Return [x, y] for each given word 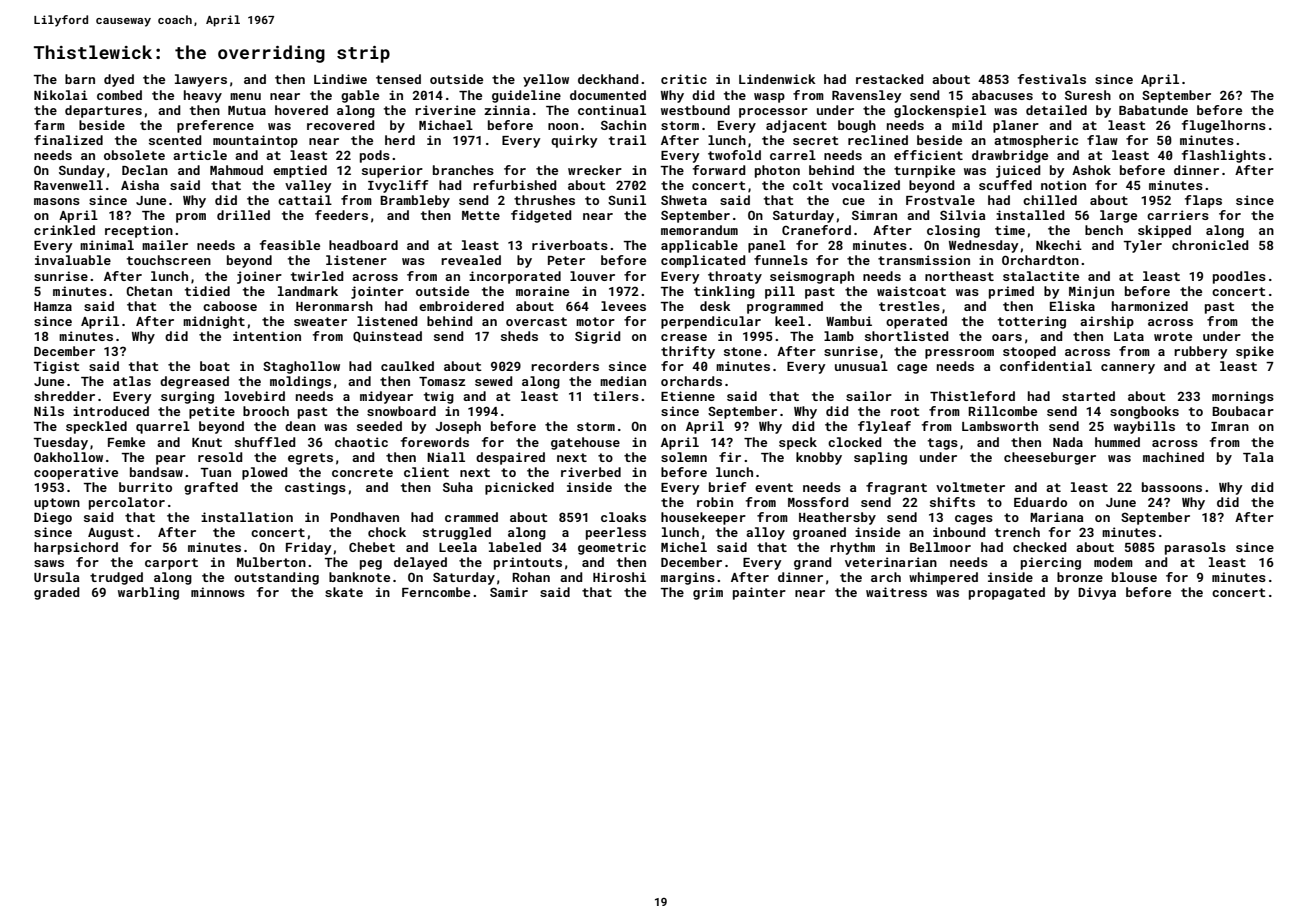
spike [1255, 352]
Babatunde [1153, 110]
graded [56, 593]
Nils [49, 411]
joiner [259, 277]
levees [623, 306]
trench [1017, 532]
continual [612, 110]
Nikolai [61, 95]
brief [728, 487]
